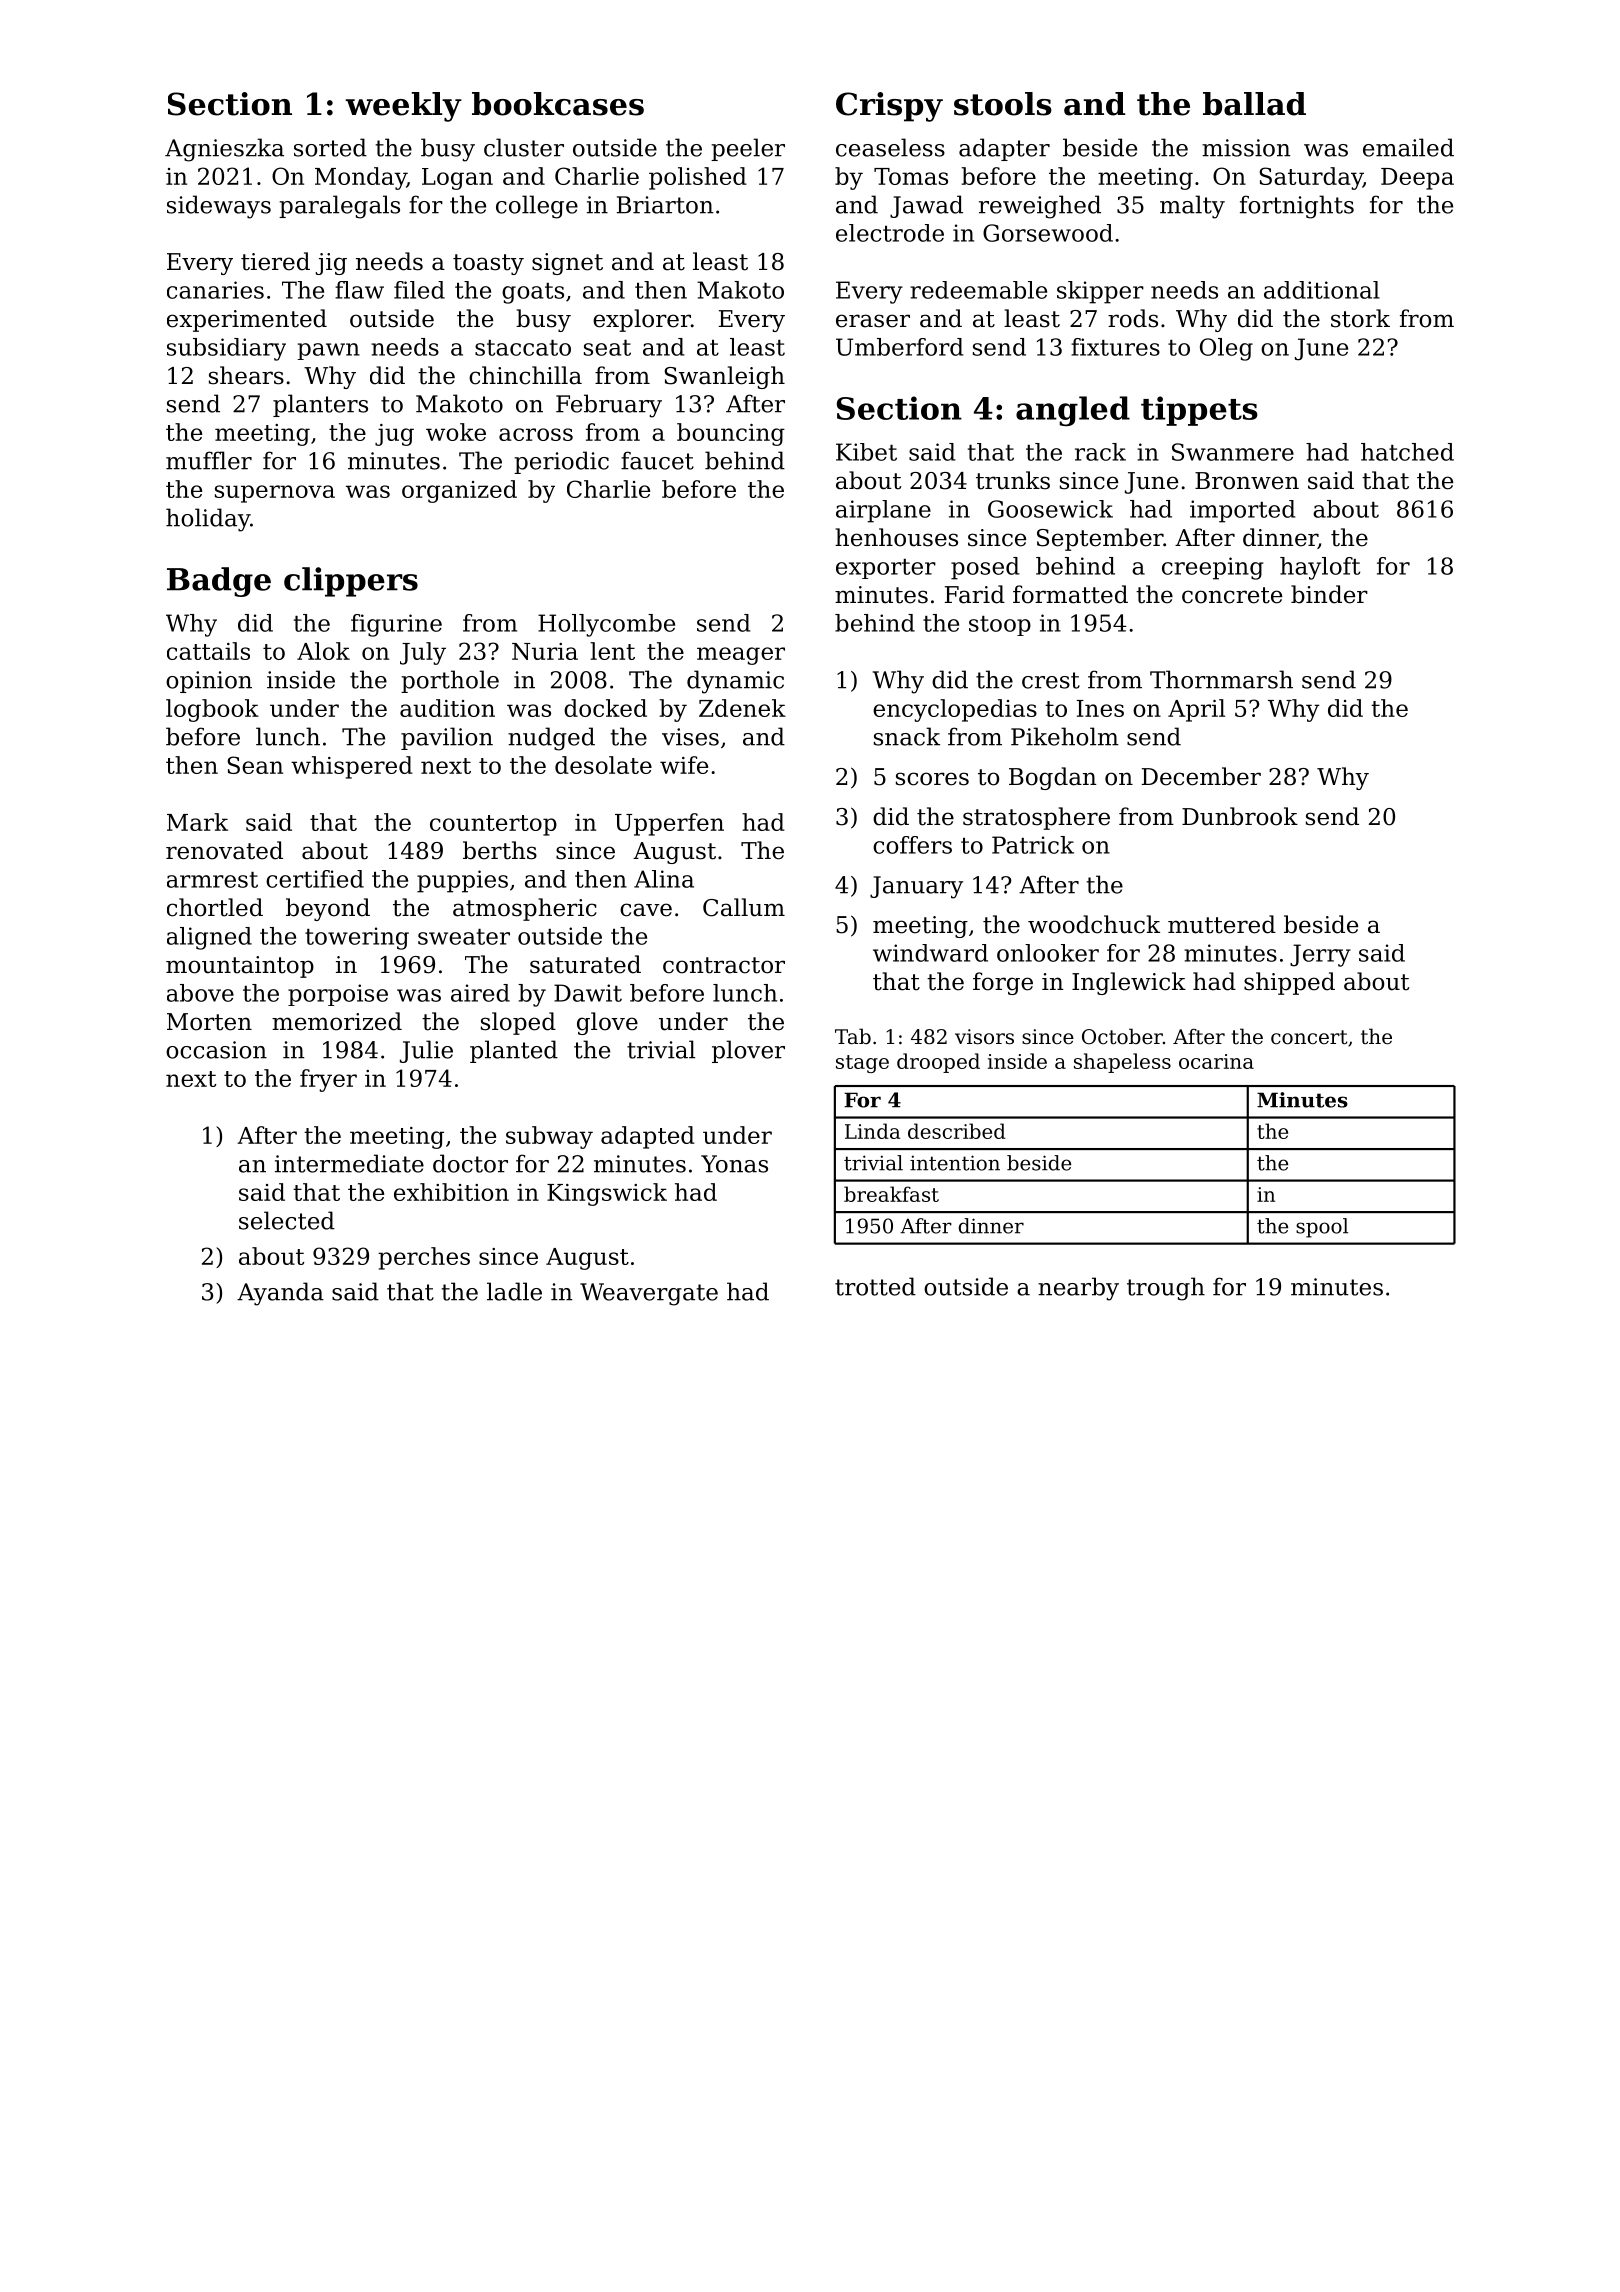 The image size is (1620, 2292). Describe the element at coordinates (896, 537) in the screenshot. I see `henhouses` at that location.
